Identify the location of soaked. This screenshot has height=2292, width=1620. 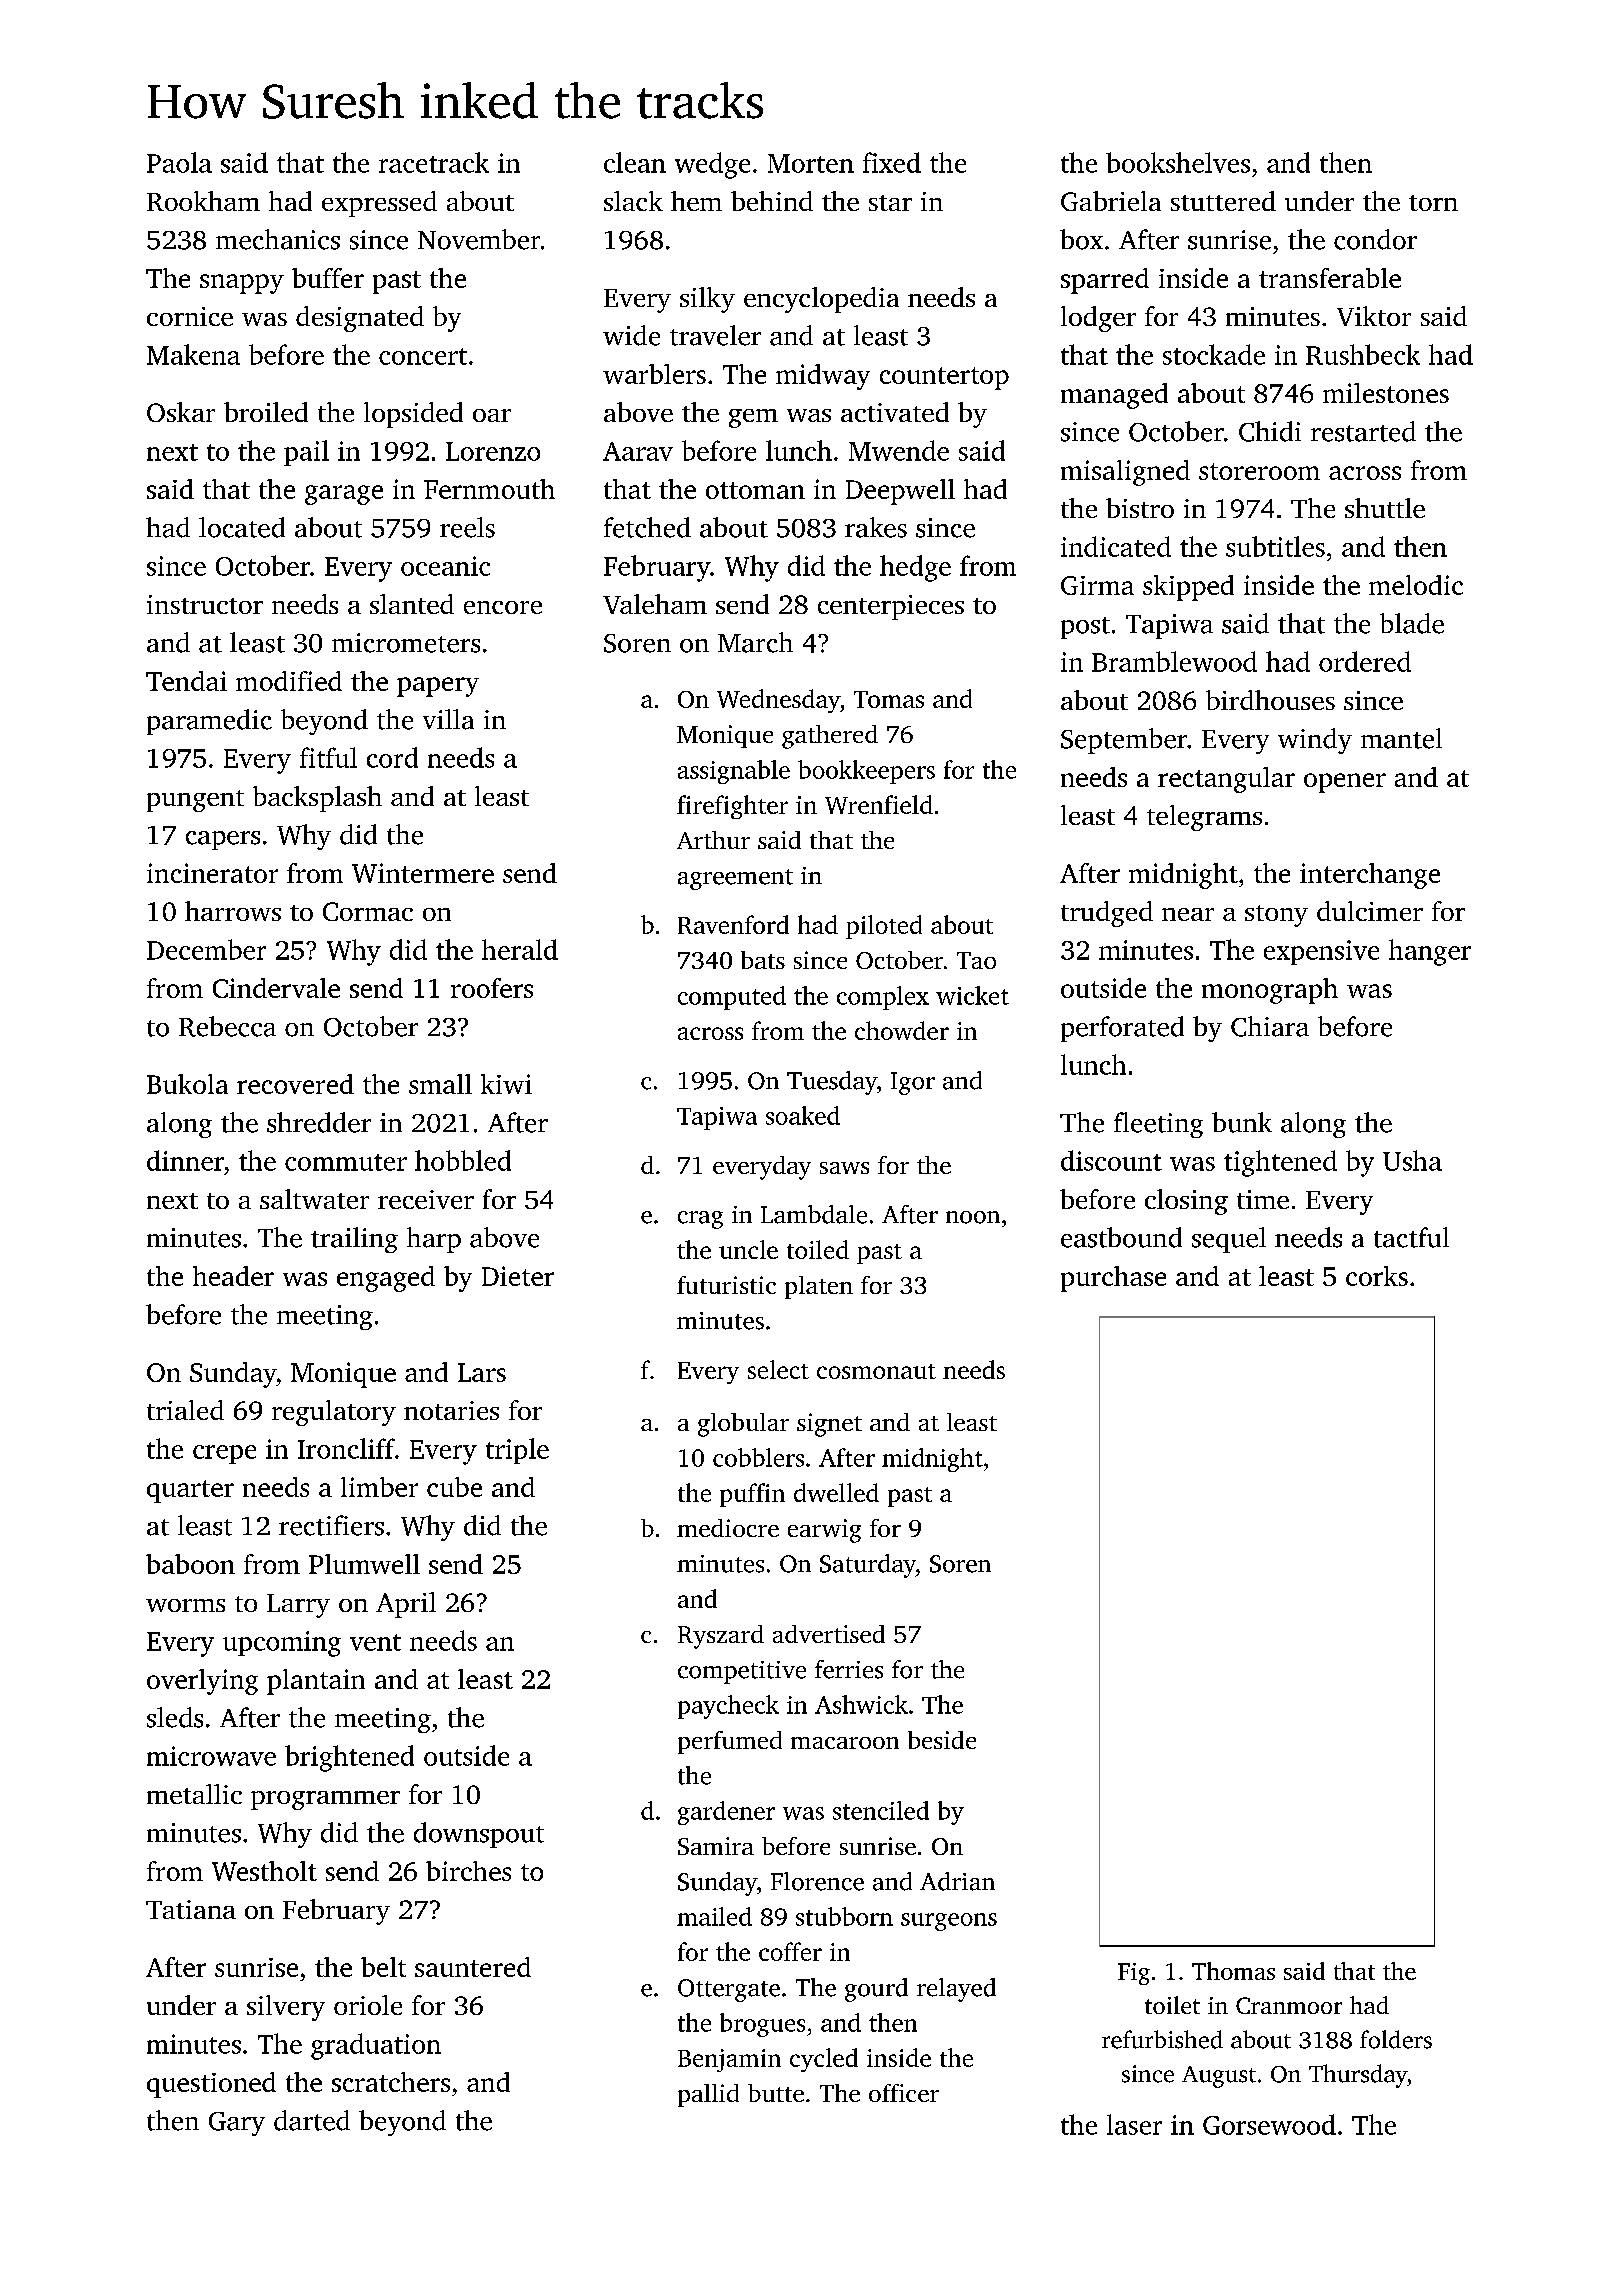
(803, 1115).
